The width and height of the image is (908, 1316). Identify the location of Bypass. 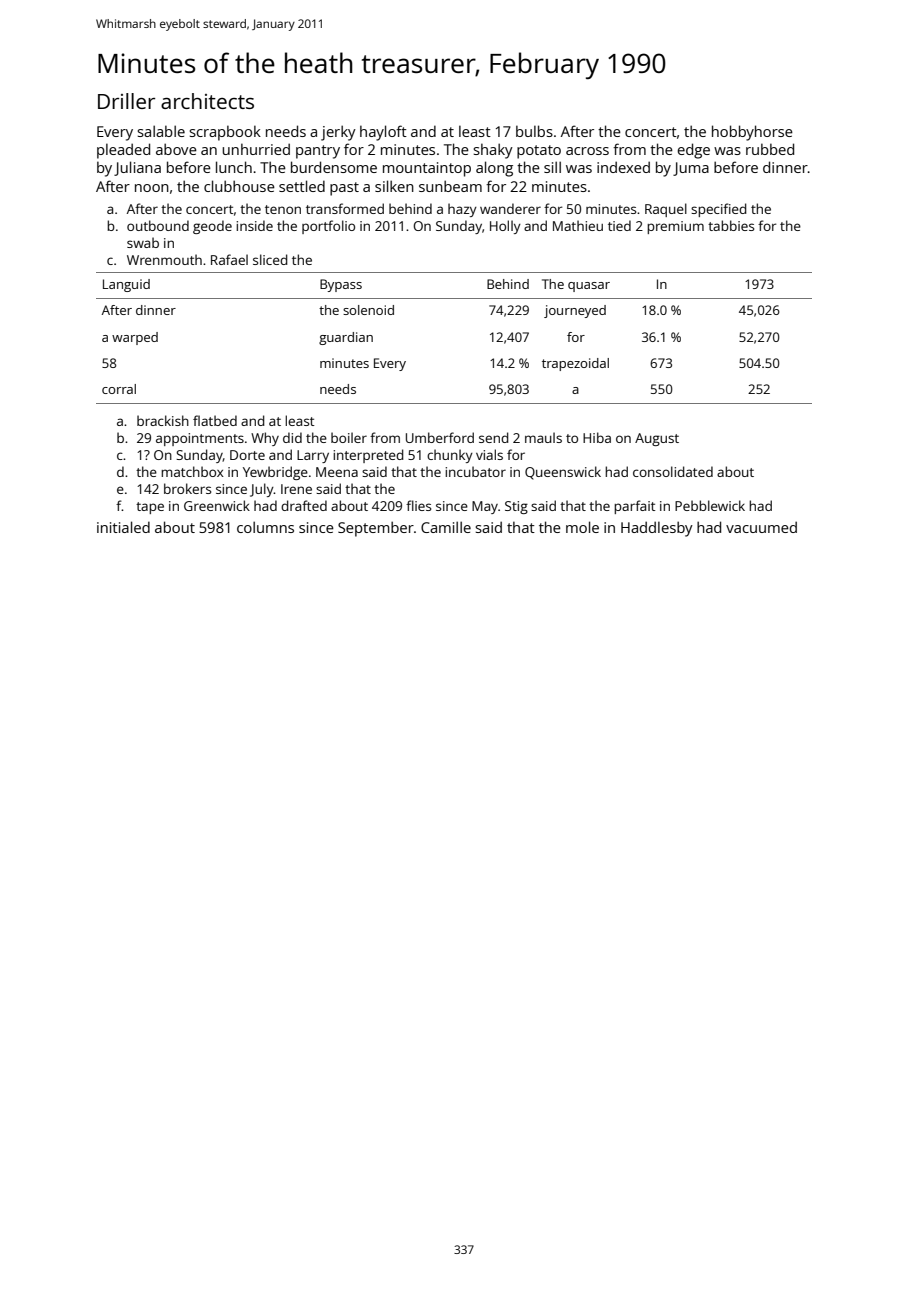
(341, 285).
